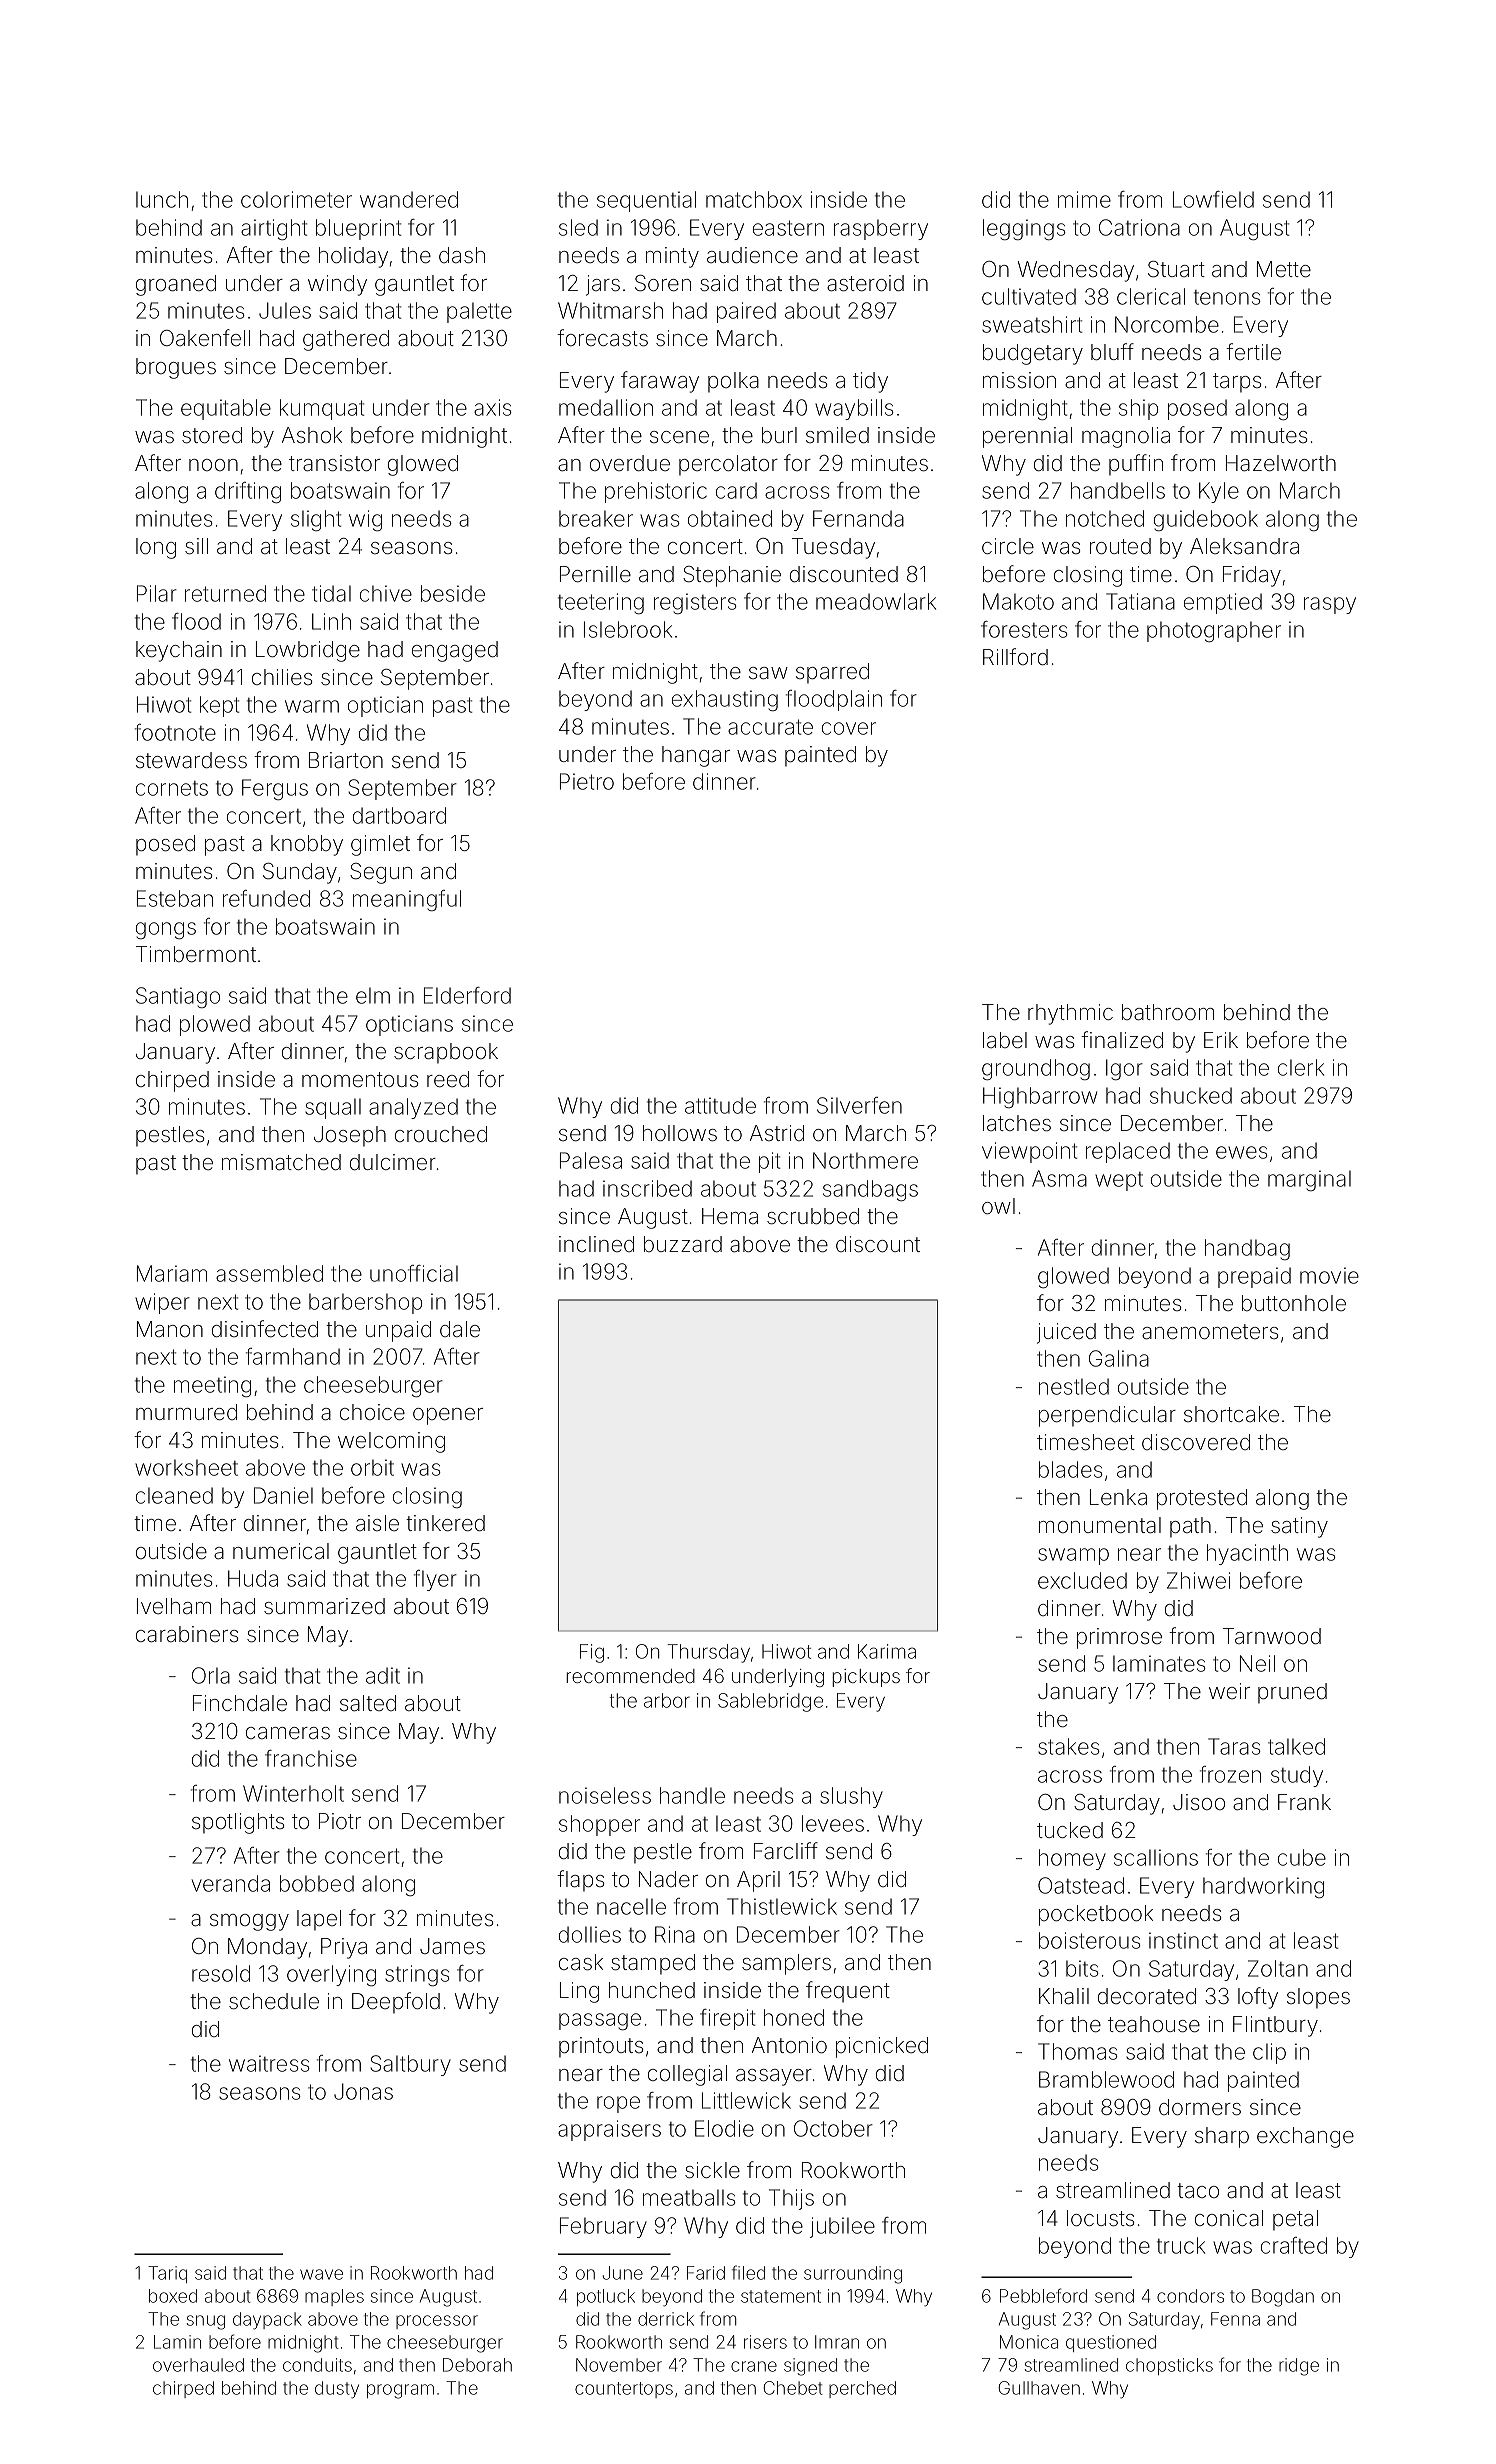 The width and height of the document is (1496, 2464). What do you see at coordinates (788, 228) in the document?
I see `eastern` at bounding box center [788, 228].
